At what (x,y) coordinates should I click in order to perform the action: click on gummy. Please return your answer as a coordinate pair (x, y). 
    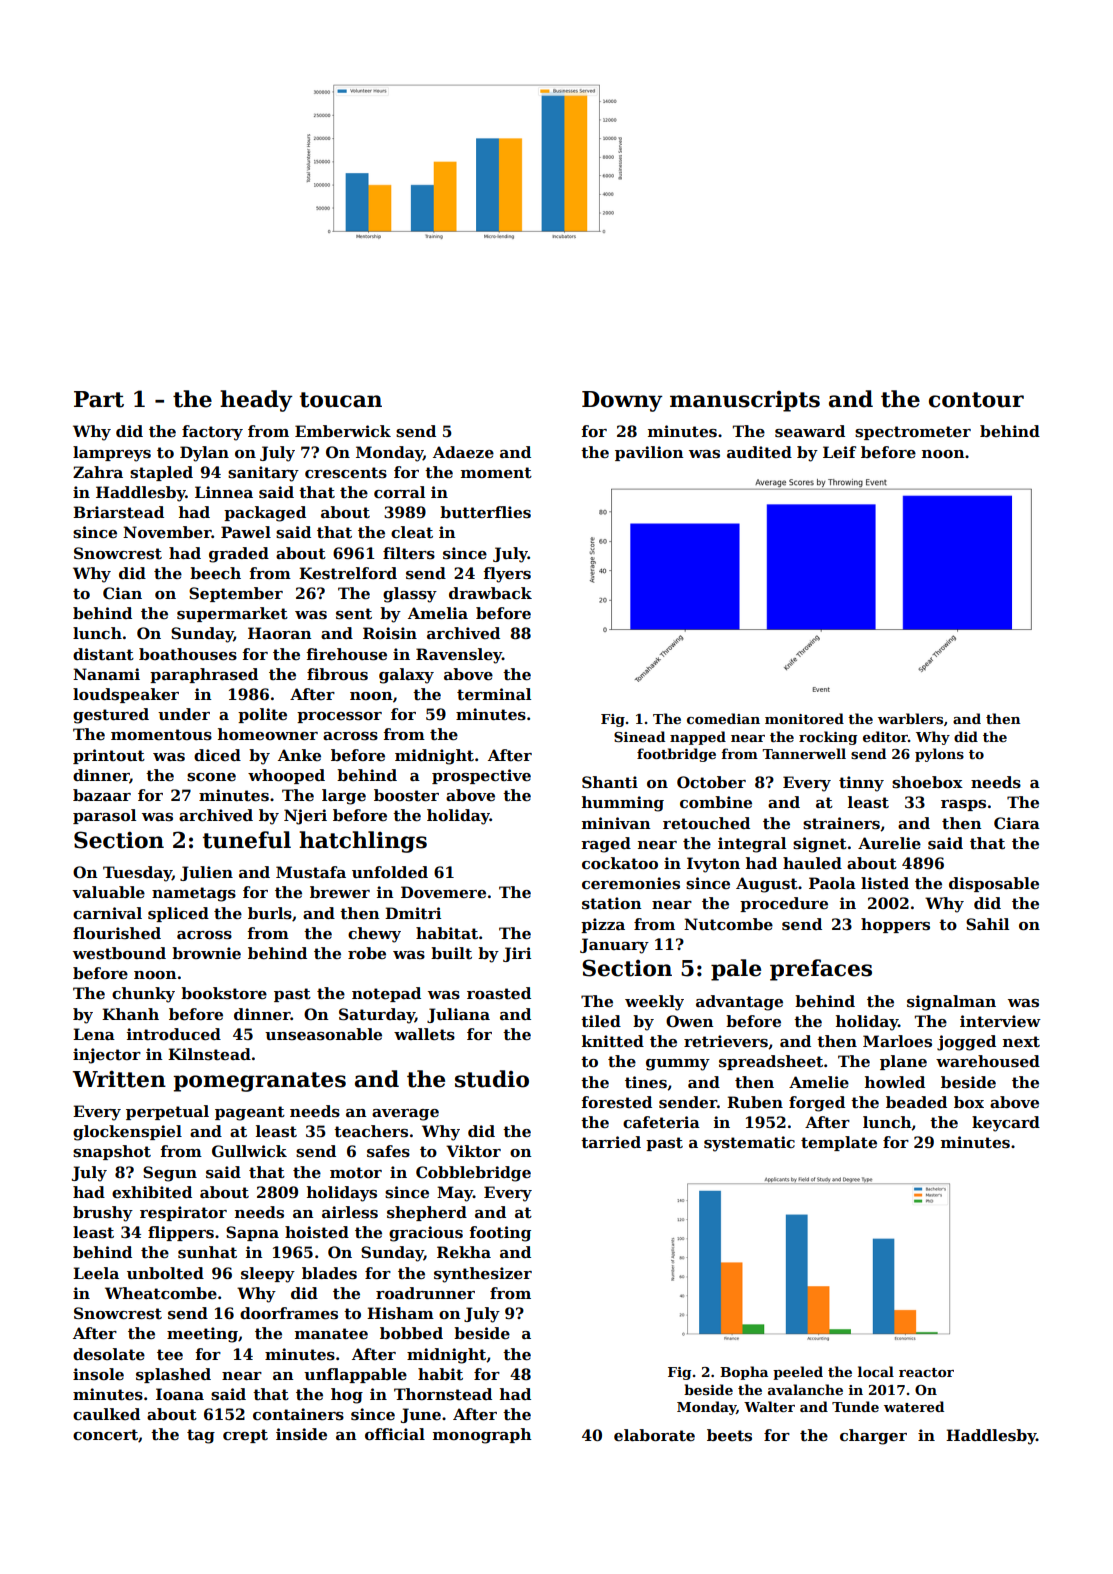
    Looking at the image, I should click on (678, 1065).
